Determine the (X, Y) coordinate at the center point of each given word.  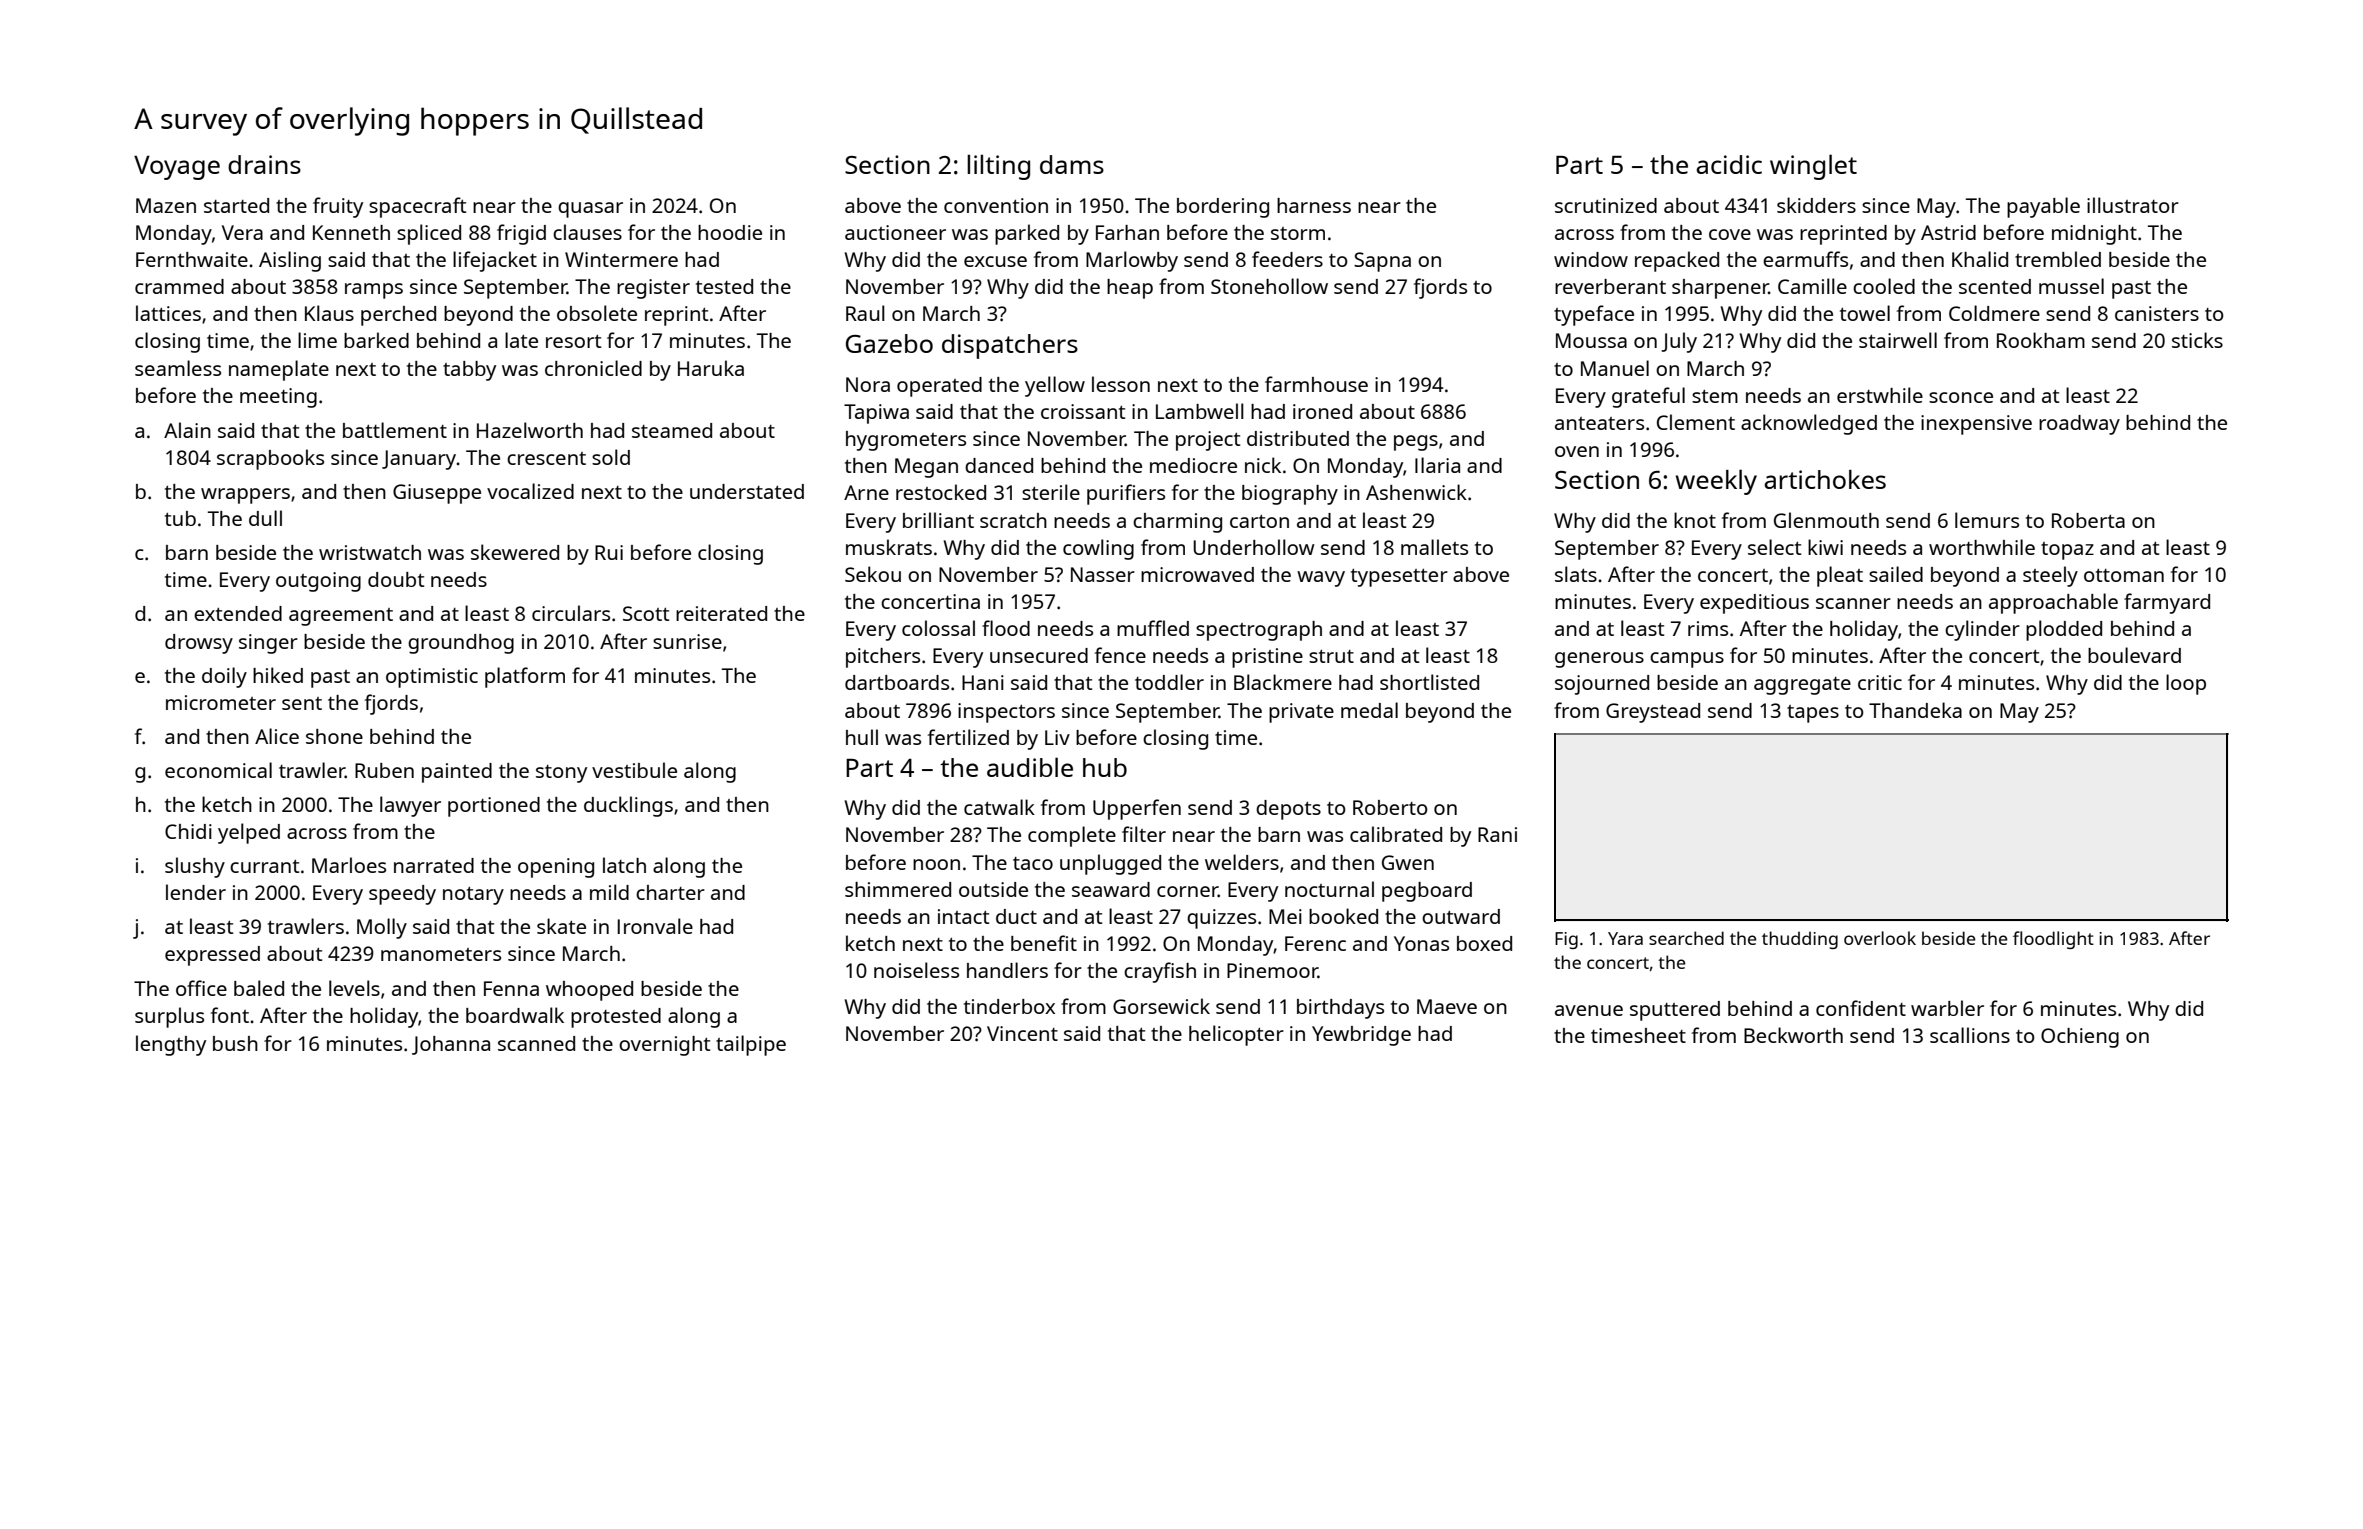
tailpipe (751, 1045)
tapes (1813, 714)
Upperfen (1137, 809)
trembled (2058, 259)
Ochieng (2080, 1038)
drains (264, 164)
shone (334, 736)
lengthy (171, 1045)
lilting (998, 167)
